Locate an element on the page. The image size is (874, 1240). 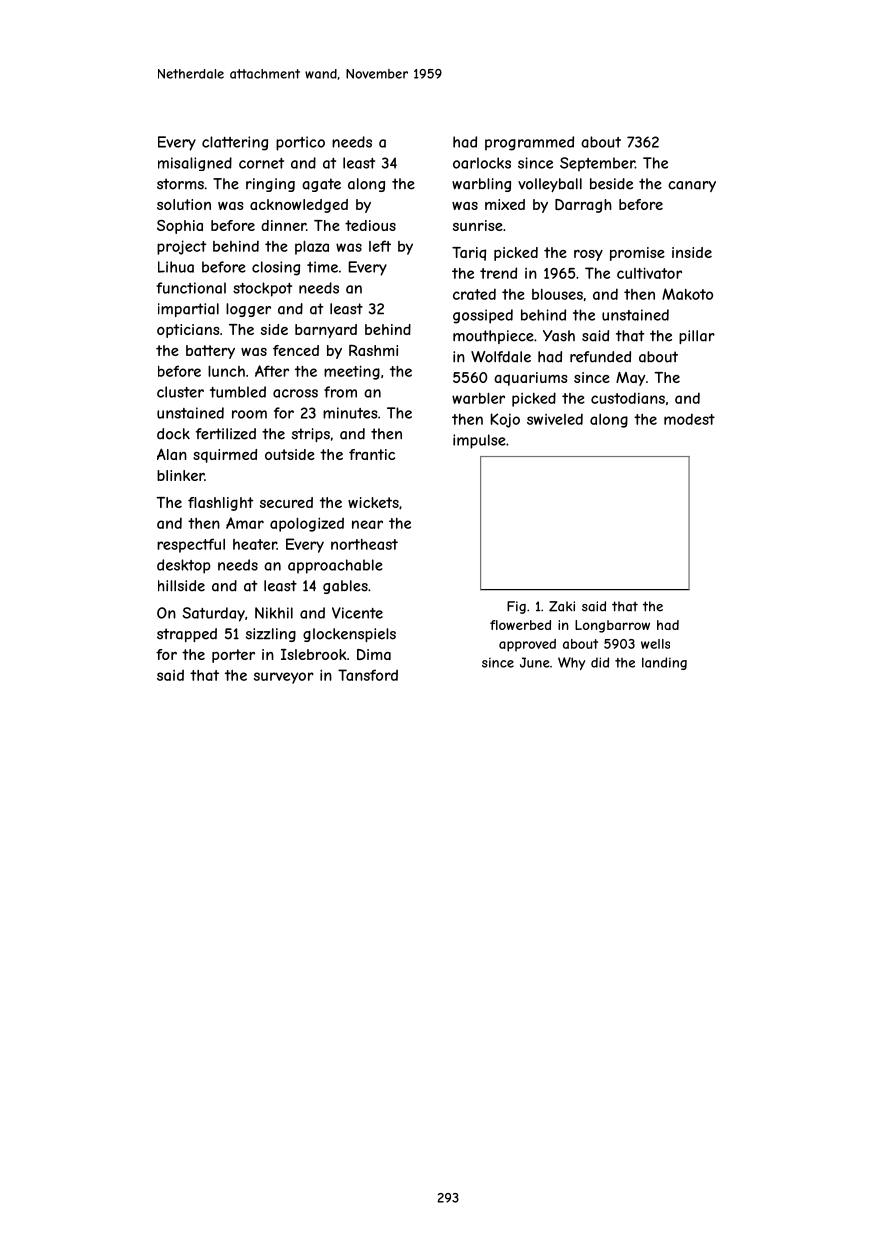
refunded is located at coordinates (600, 357).
